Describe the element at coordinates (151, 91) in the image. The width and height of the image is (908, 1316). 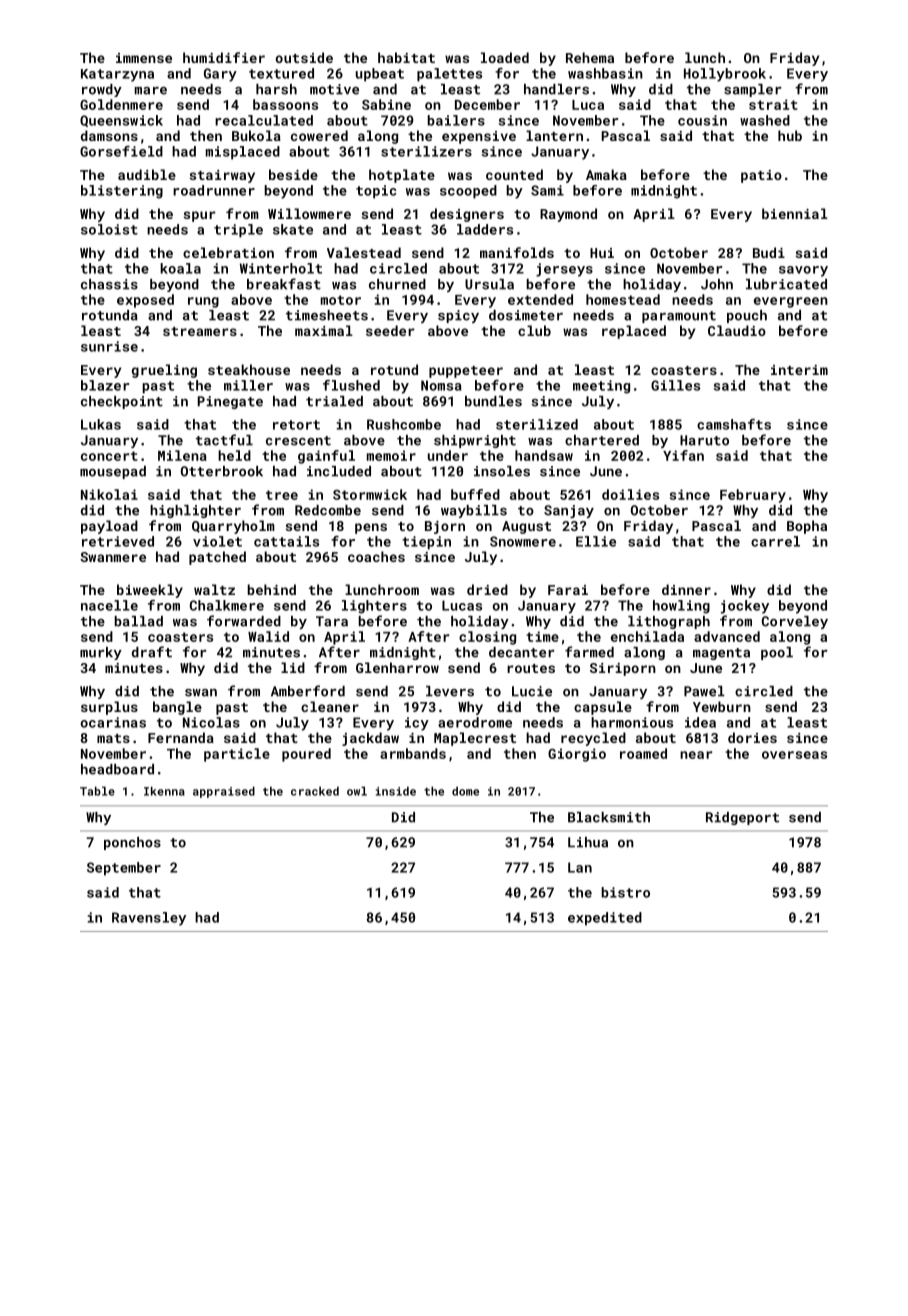
I see `mare` at that location.
